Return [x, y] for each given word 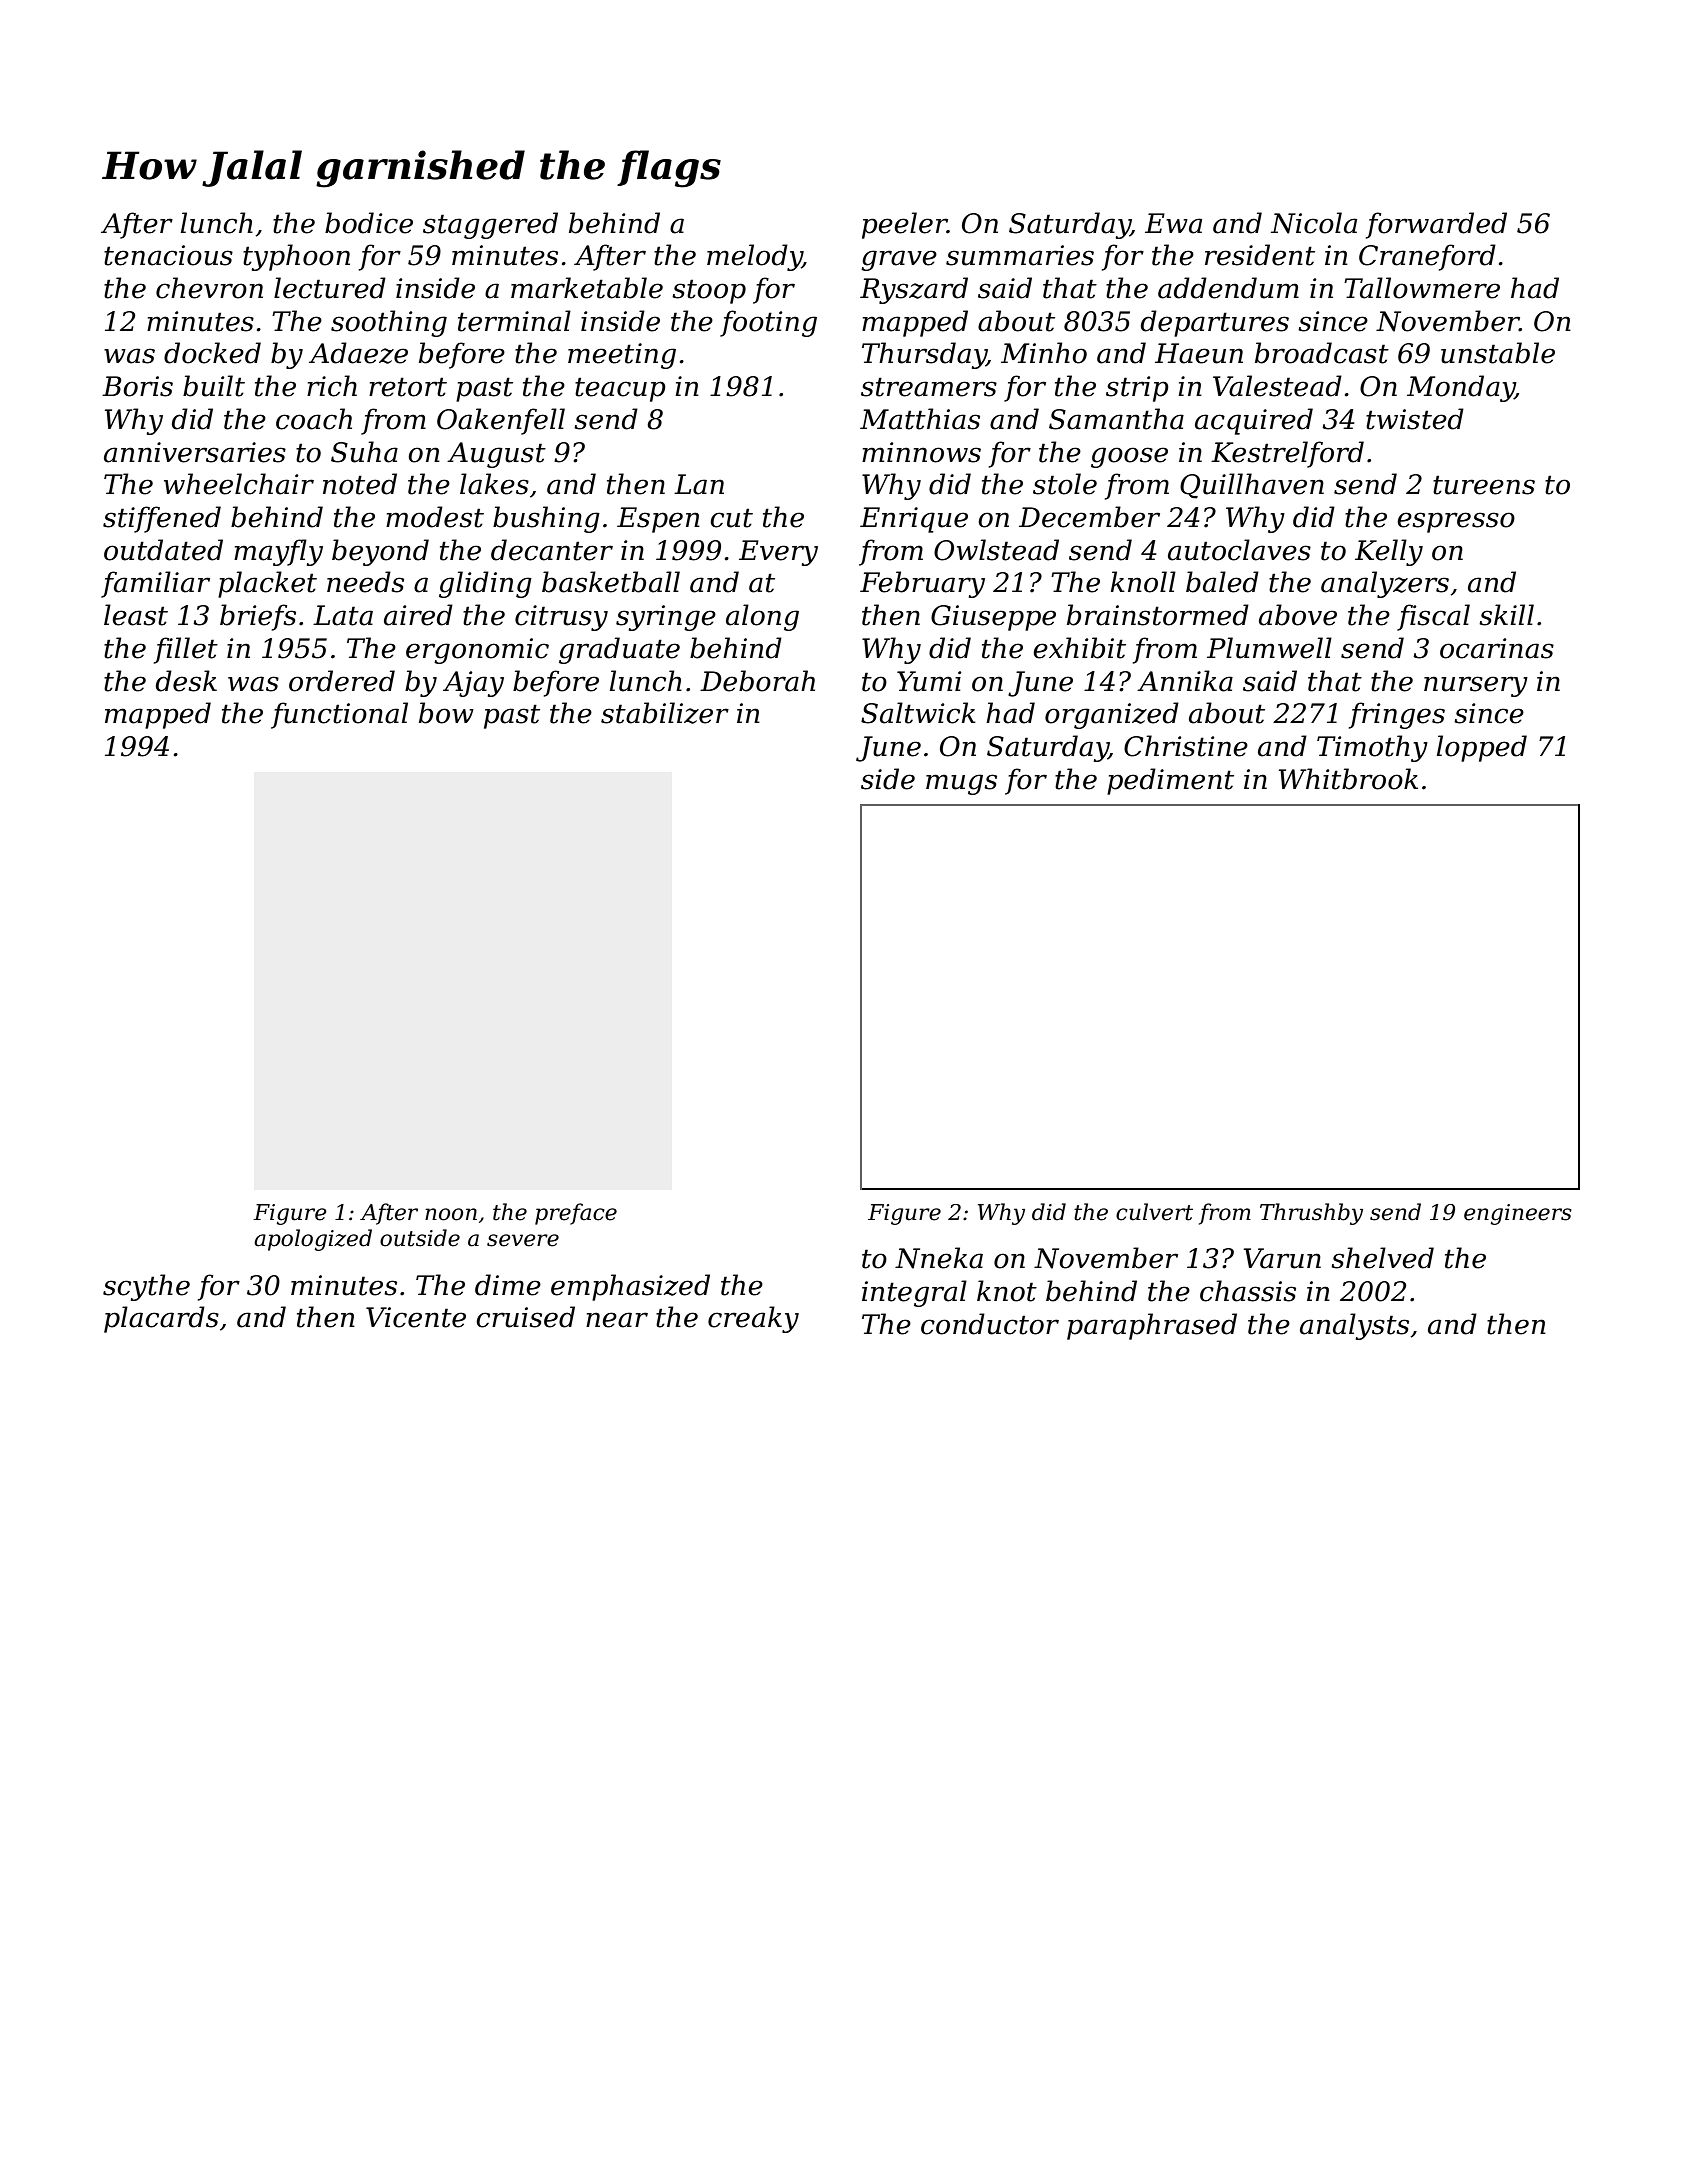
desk [186, 681]
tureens [1484, 485]
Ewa [1173, 223]
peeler [904, 225]
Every [778, 553]
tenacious [168, 255]
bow [446, 713]
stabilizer [665, 713]
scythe [146, 1287]
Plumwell [1269, 648]
